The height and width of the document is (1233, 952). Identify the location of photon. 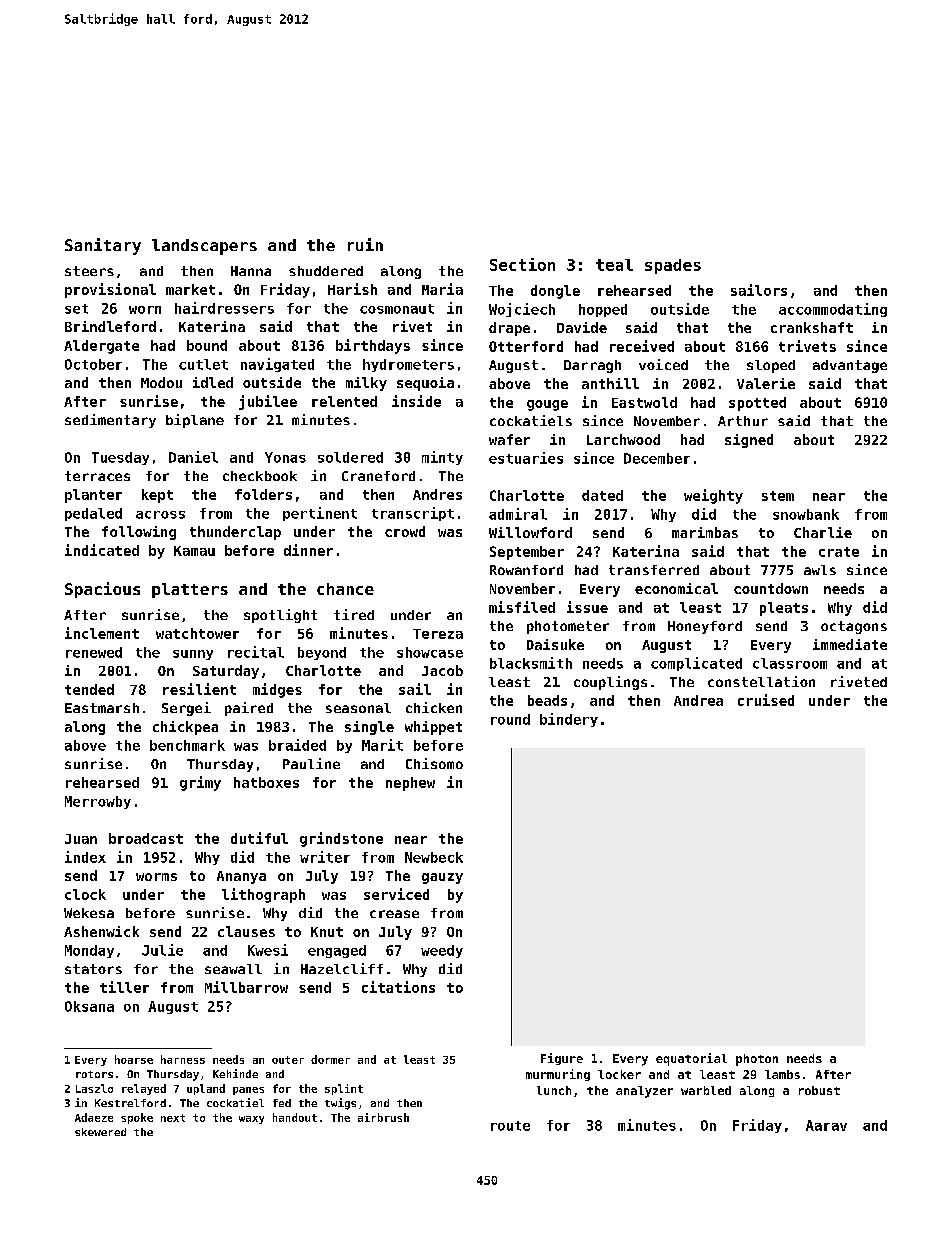
(757, 1060).
